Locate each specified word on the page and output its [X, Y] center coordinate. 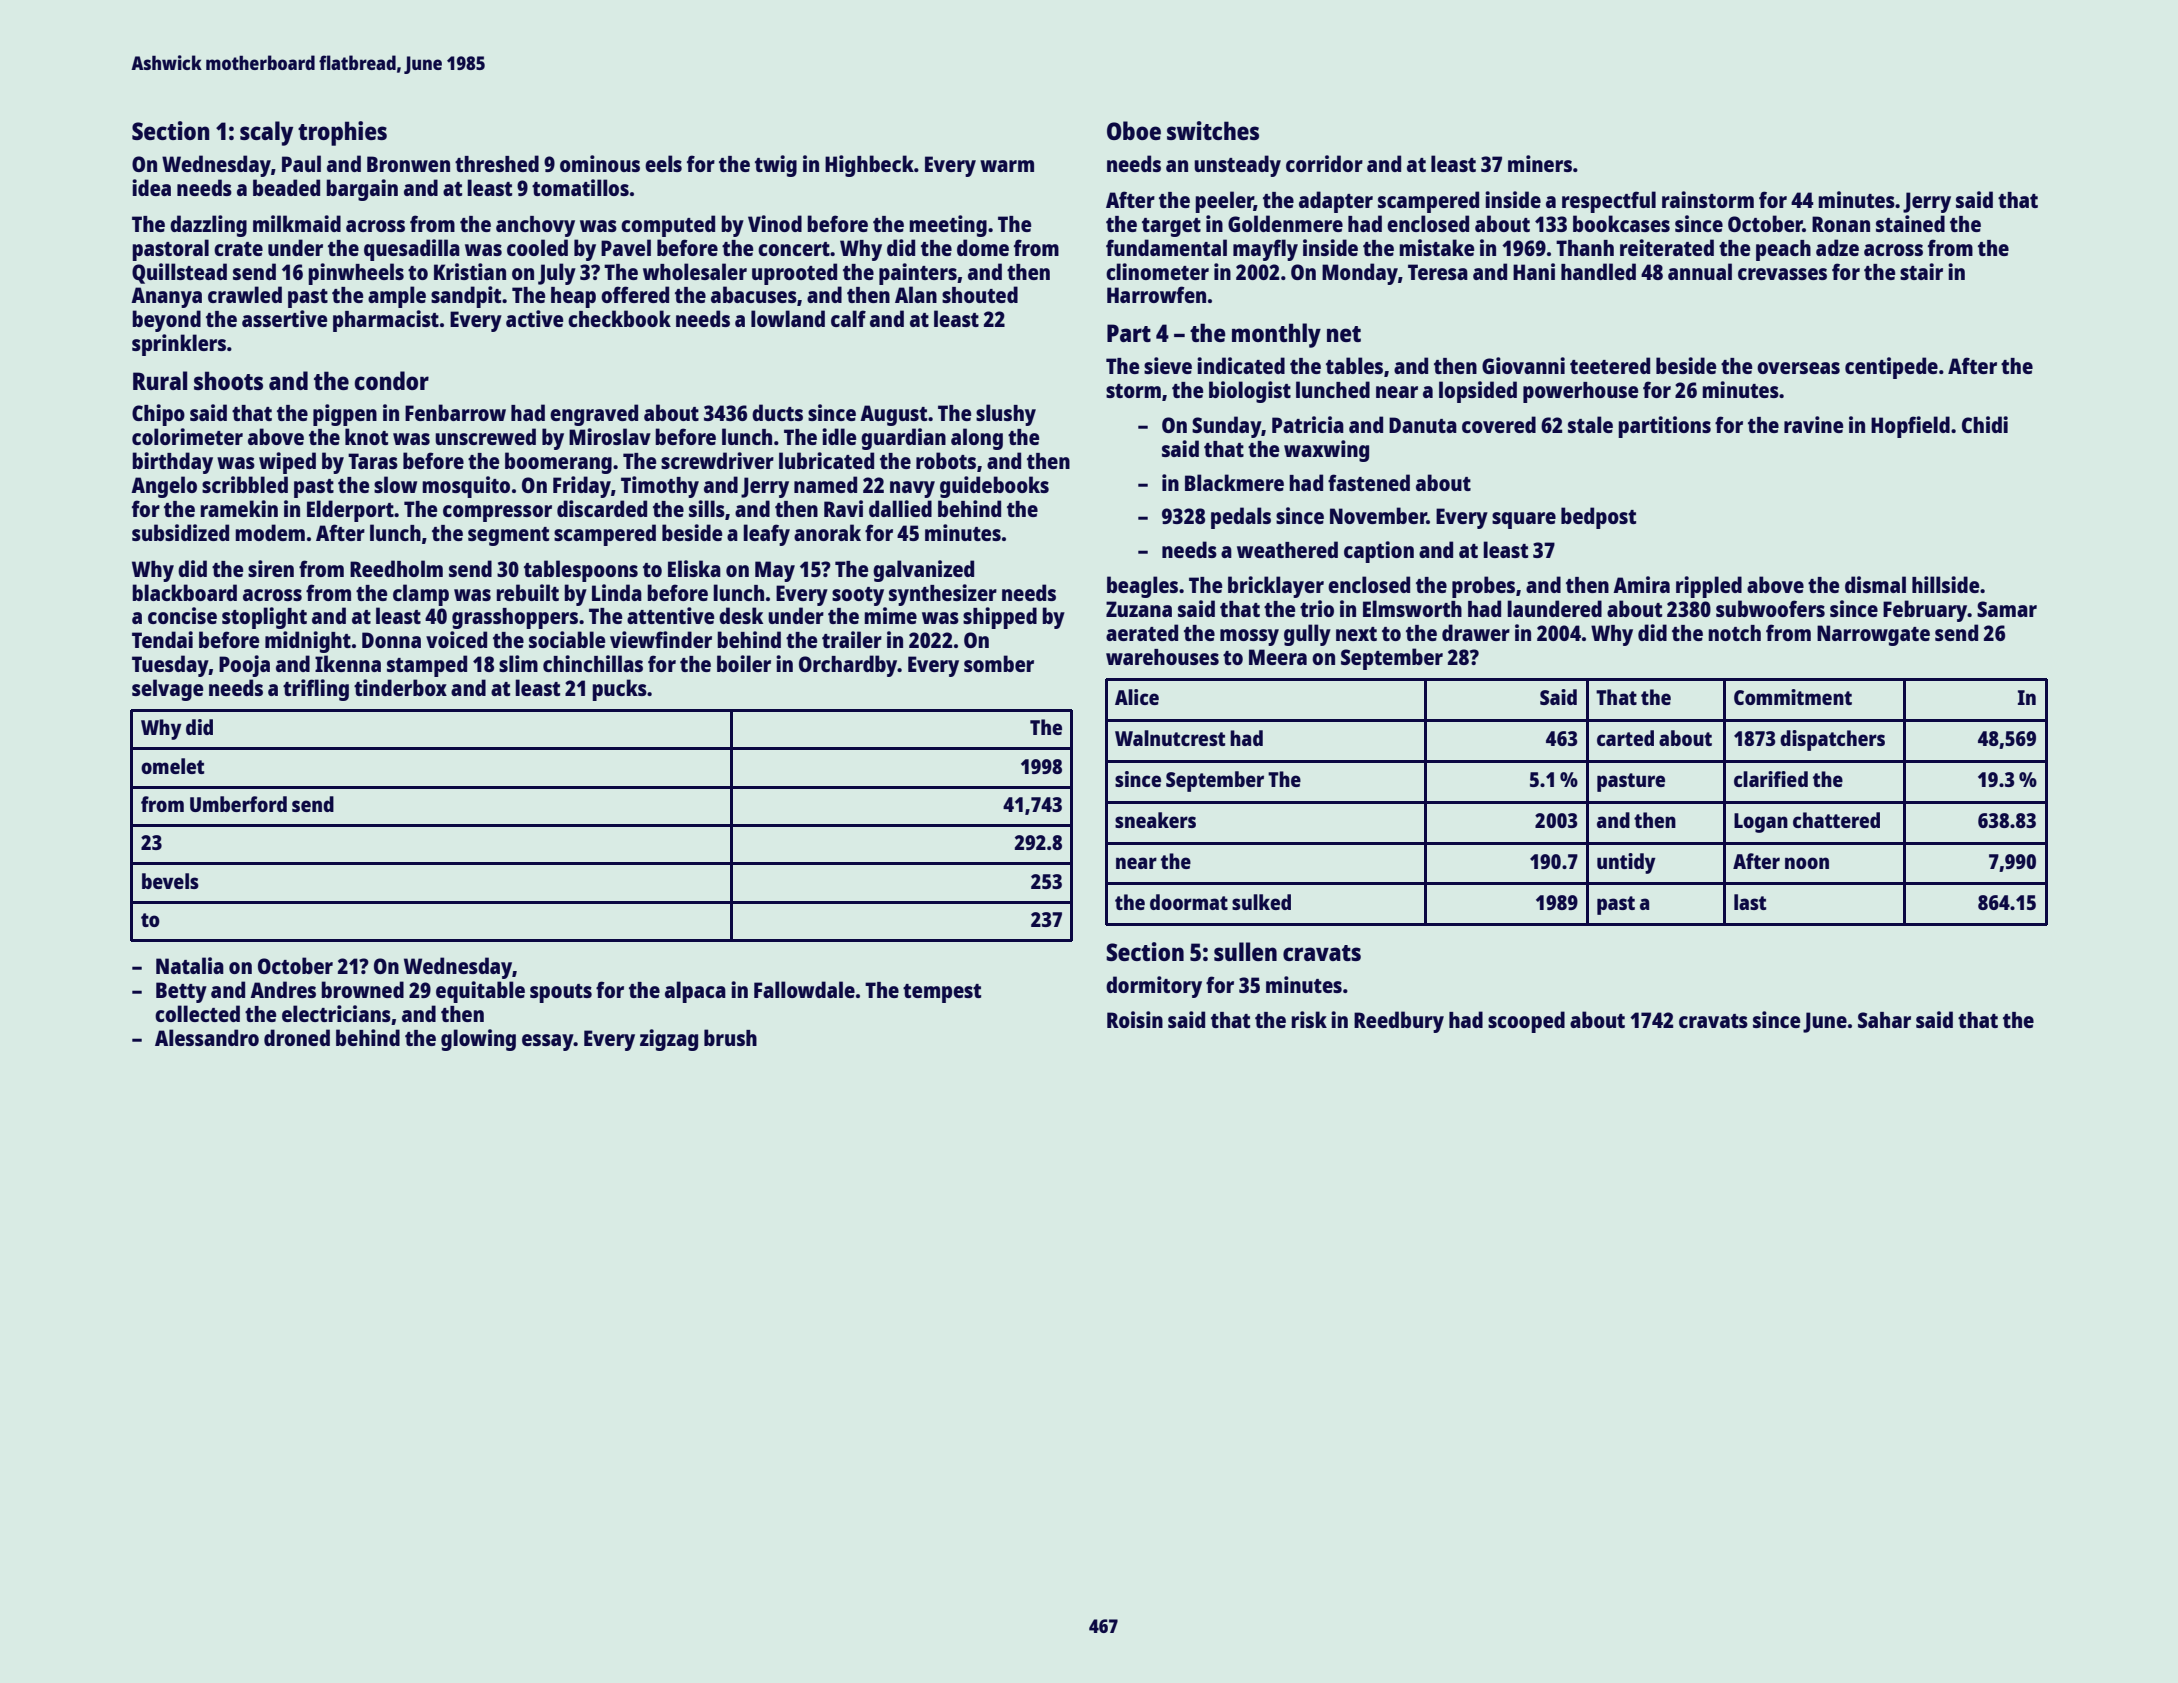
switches [1213, 130]
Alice [1137, 697]
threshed [497, 163]
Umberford [238, 804]
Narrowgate [1873, 635]
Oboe [1134, 130]
